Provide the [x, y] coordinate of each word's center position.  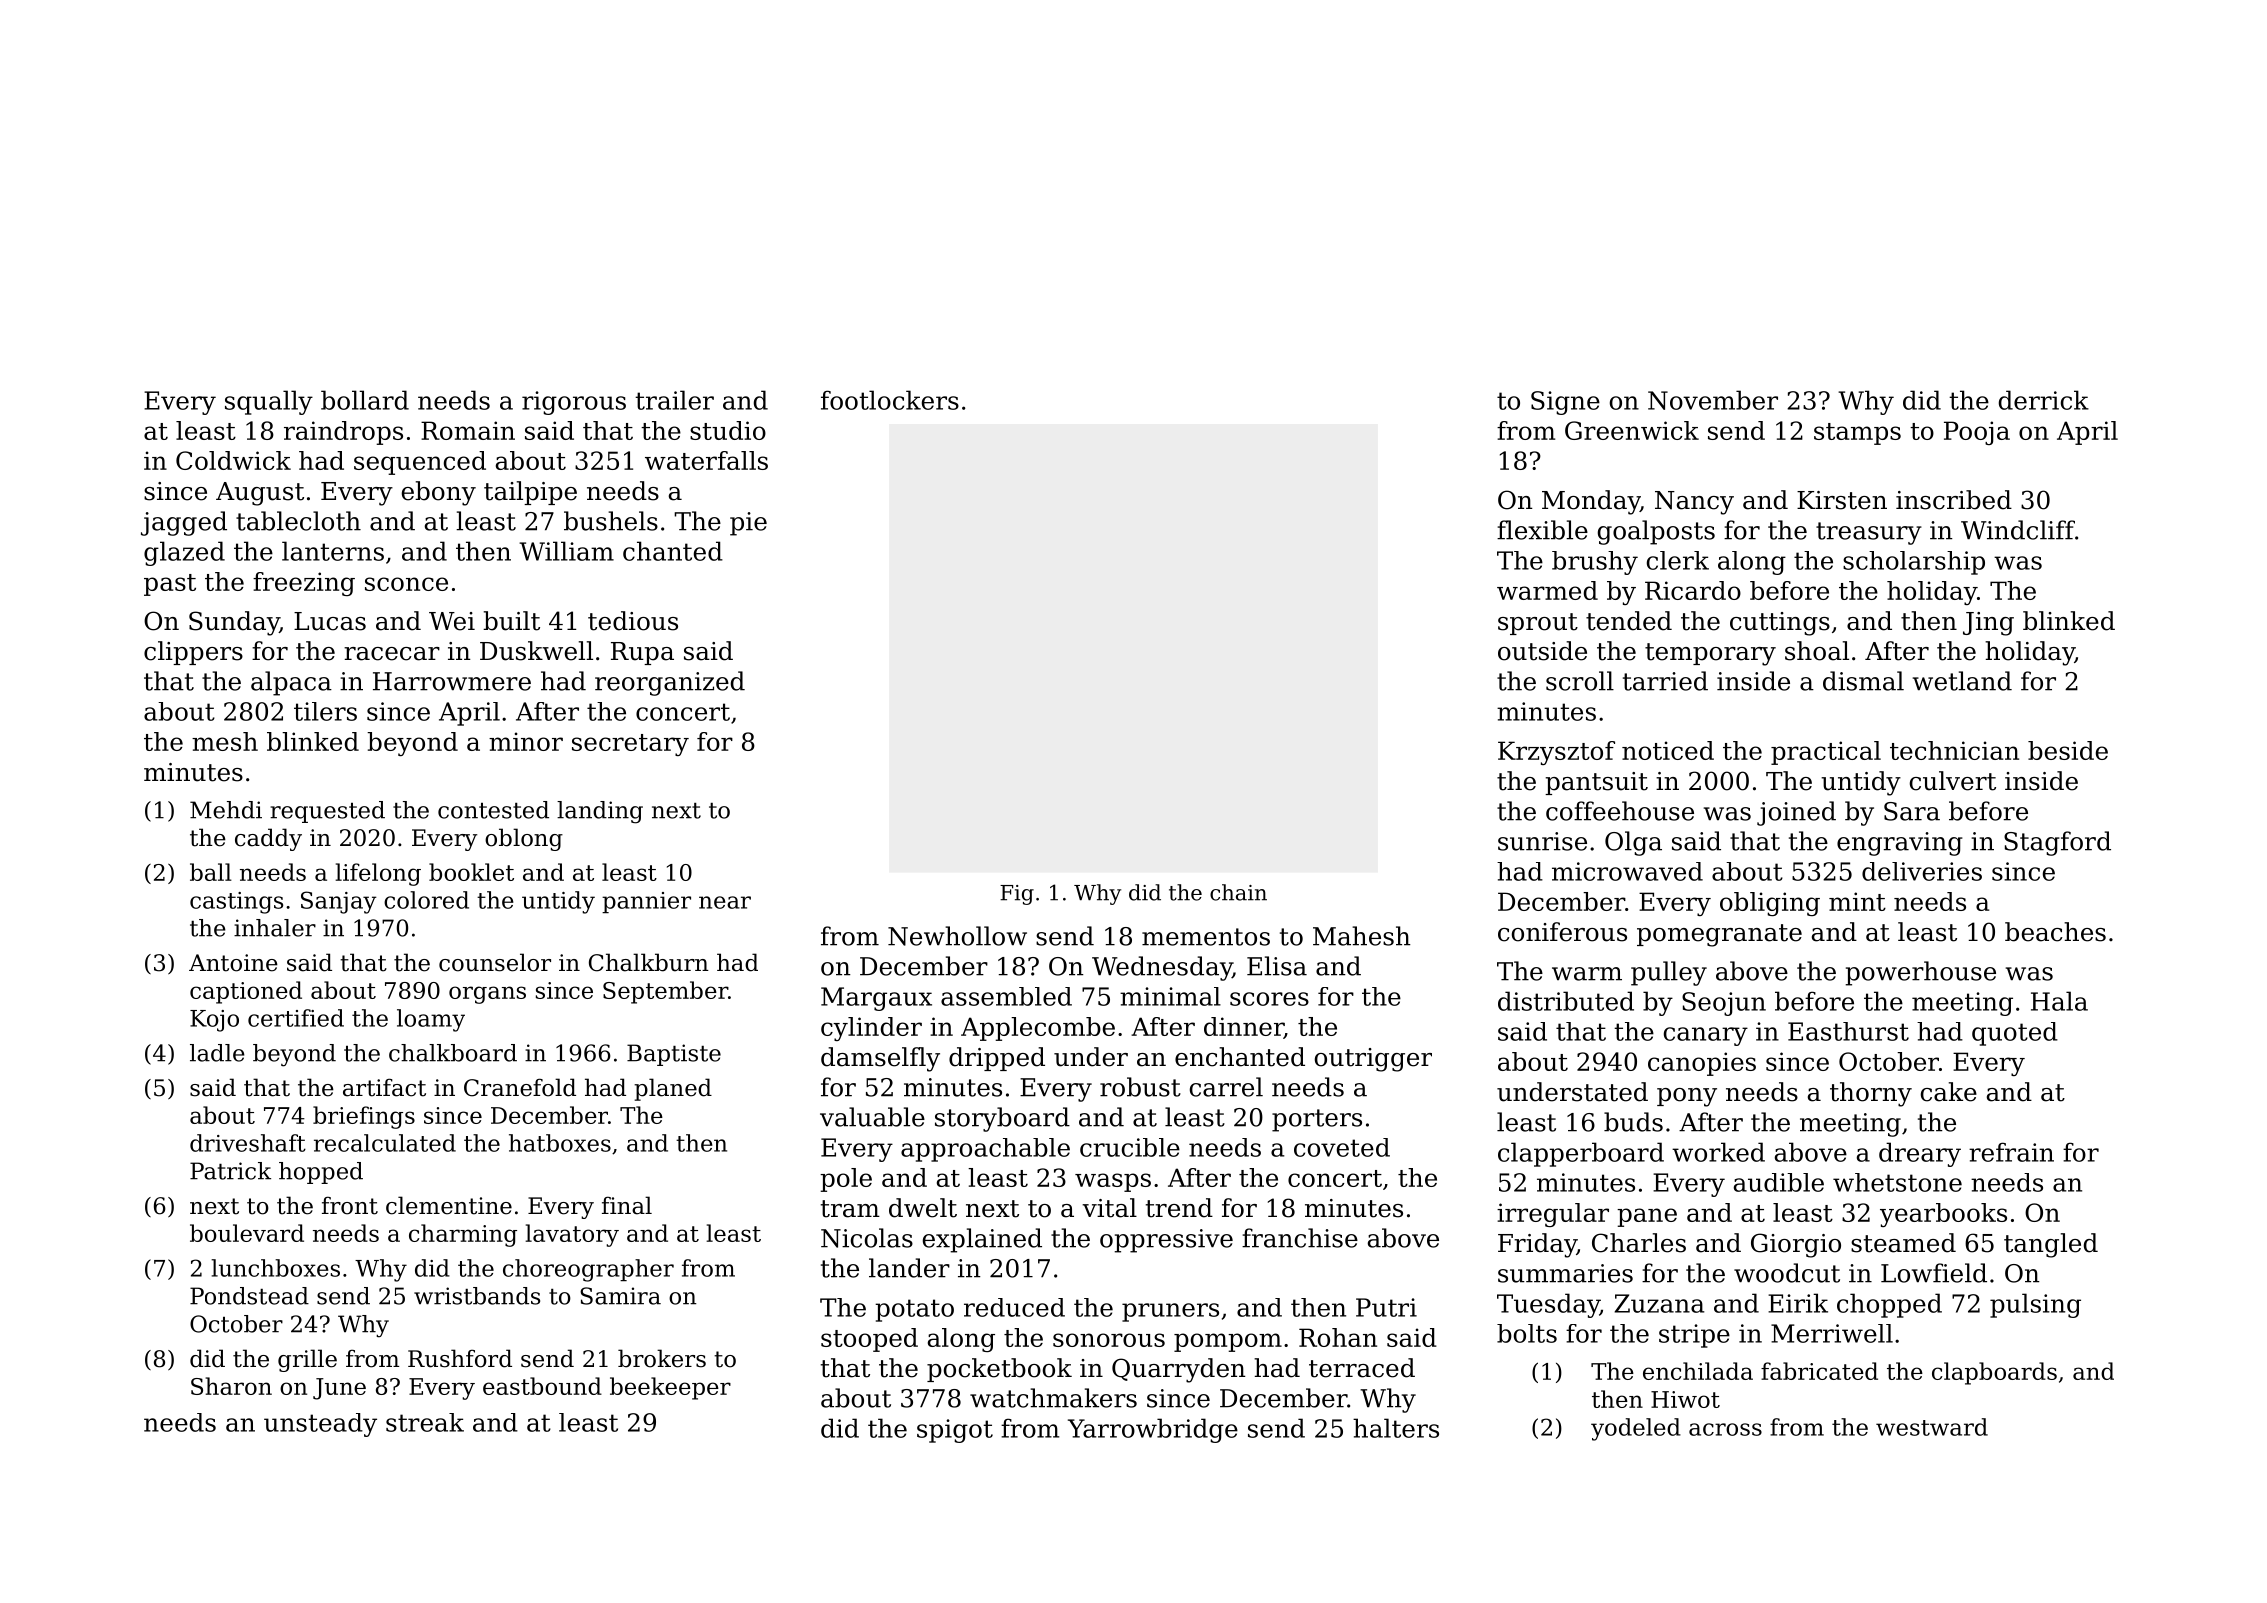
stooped [869, 1340]
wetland [1962, 681]
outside [1542, 651]
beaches [2055, 932]
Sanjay [339, 902]
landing [600, 812]
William [566, 551]
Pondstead [249, 1296]
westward [1932, 1427]
